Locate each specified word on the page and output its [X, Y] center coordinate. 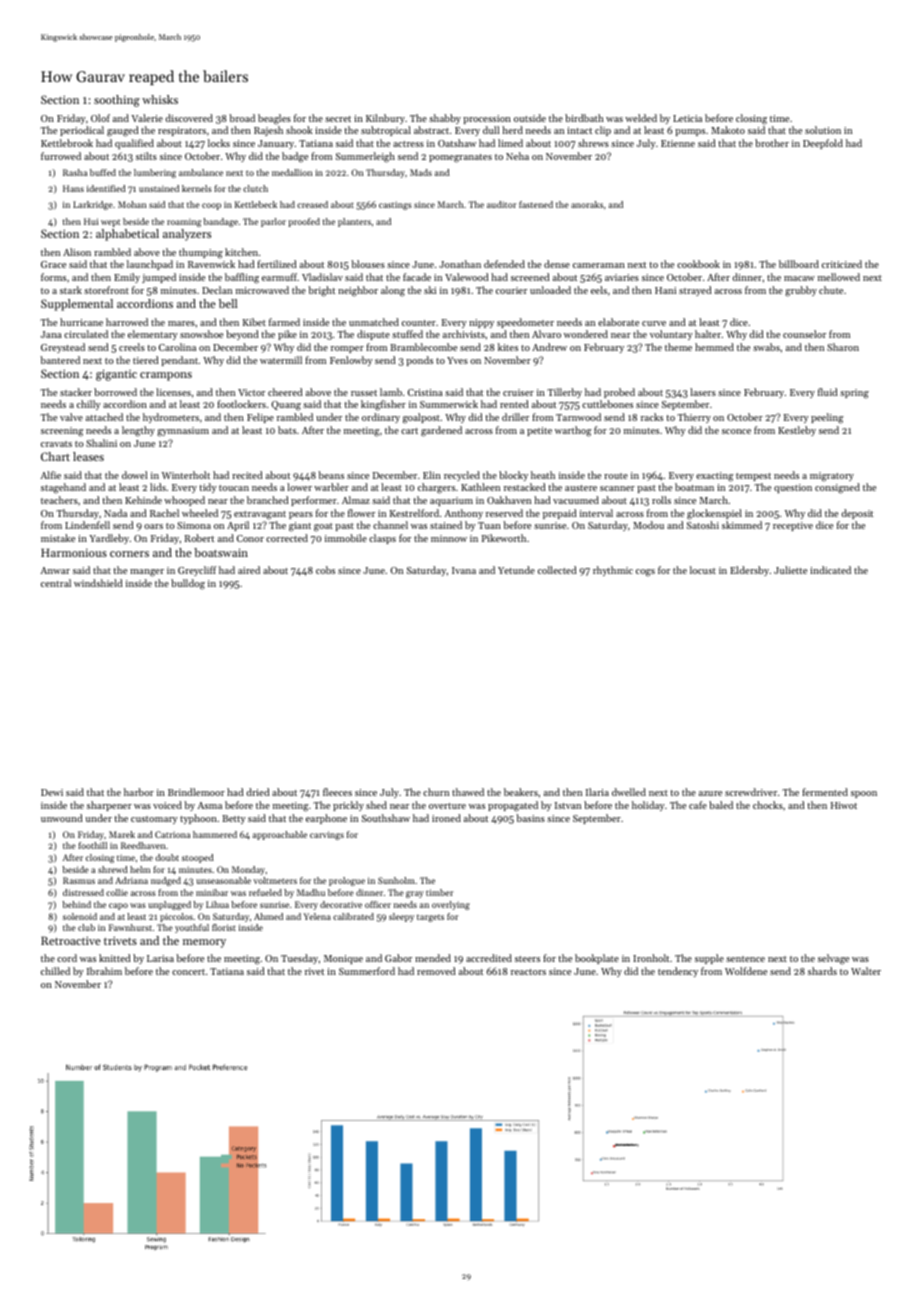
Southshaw [386, 818]
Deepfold [823, 144]
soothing [117, 101]
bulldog [188, 584]
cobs [325, 570]
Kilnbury [385, 119]
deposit [857, 514]
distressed [83, 892]
